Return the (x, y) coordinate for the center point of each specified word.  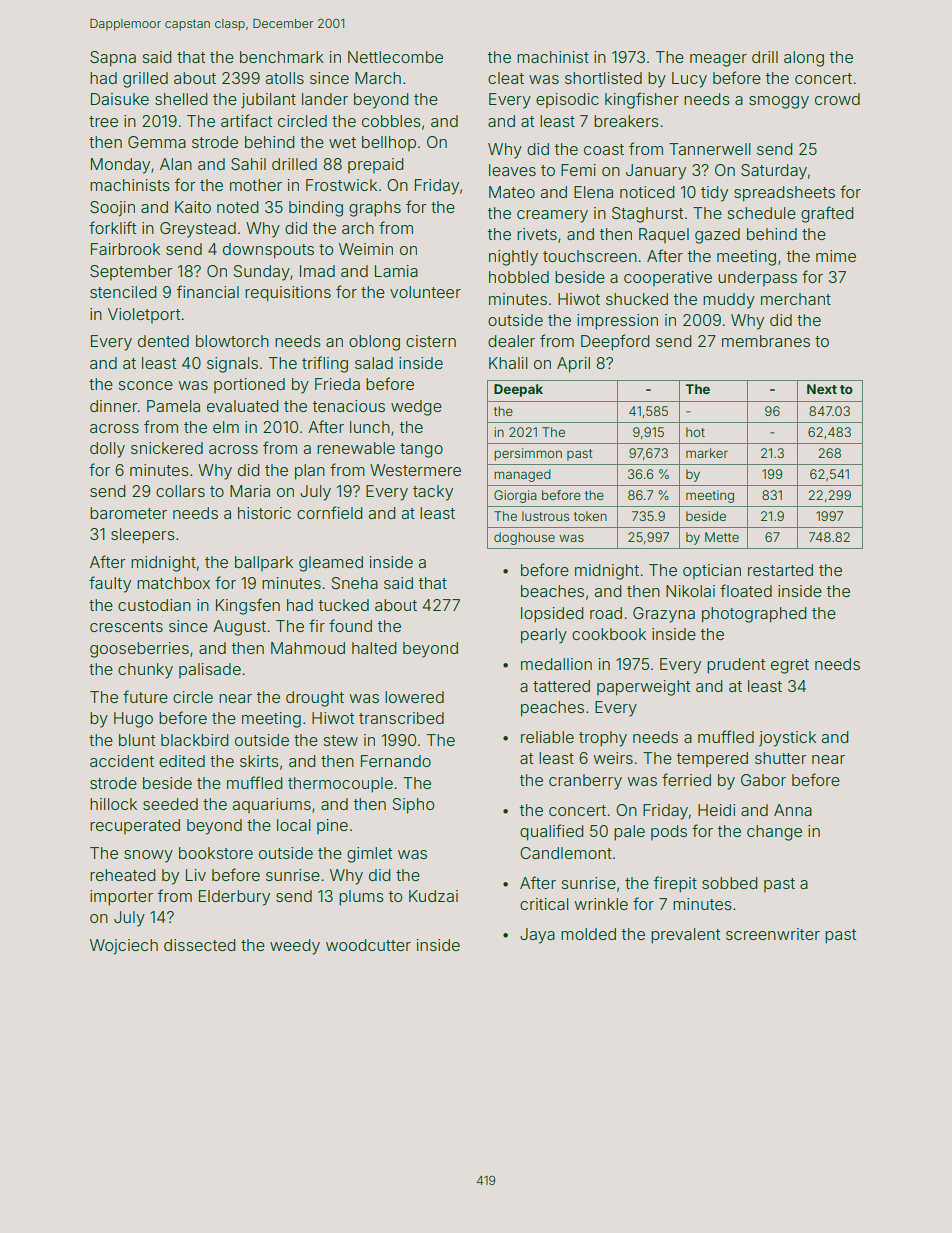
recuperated (135, 826)
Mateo (512, 192)
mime (836, 256)
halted (374, 648)
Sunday (261, 273)
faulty (110, 584)
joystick (787, 739)
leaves (512, 170)
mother (256, 185)
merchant (796, 299)
